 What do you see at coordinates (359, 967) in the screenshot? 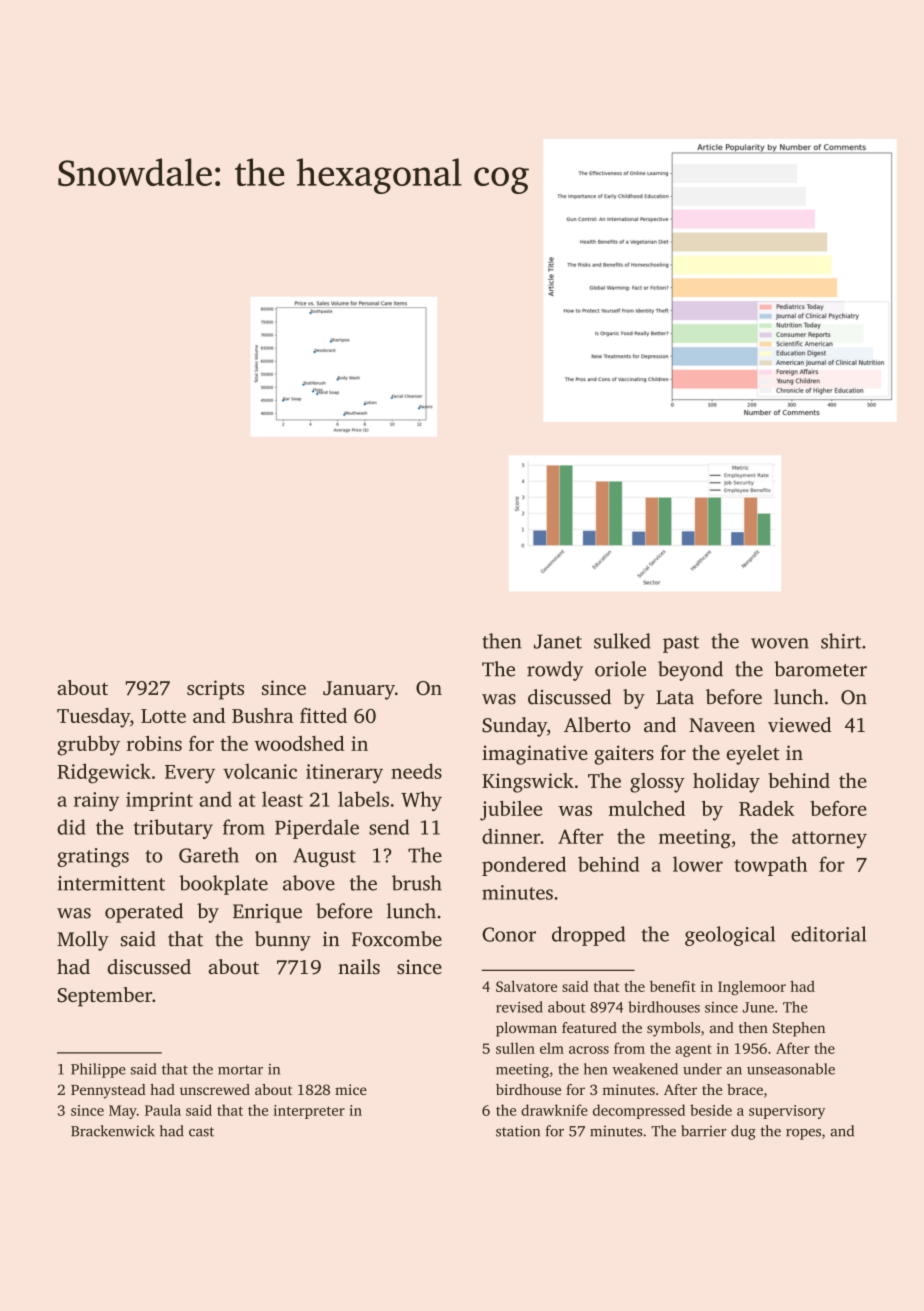
I see `nails` at bounding box center [359, 967].
